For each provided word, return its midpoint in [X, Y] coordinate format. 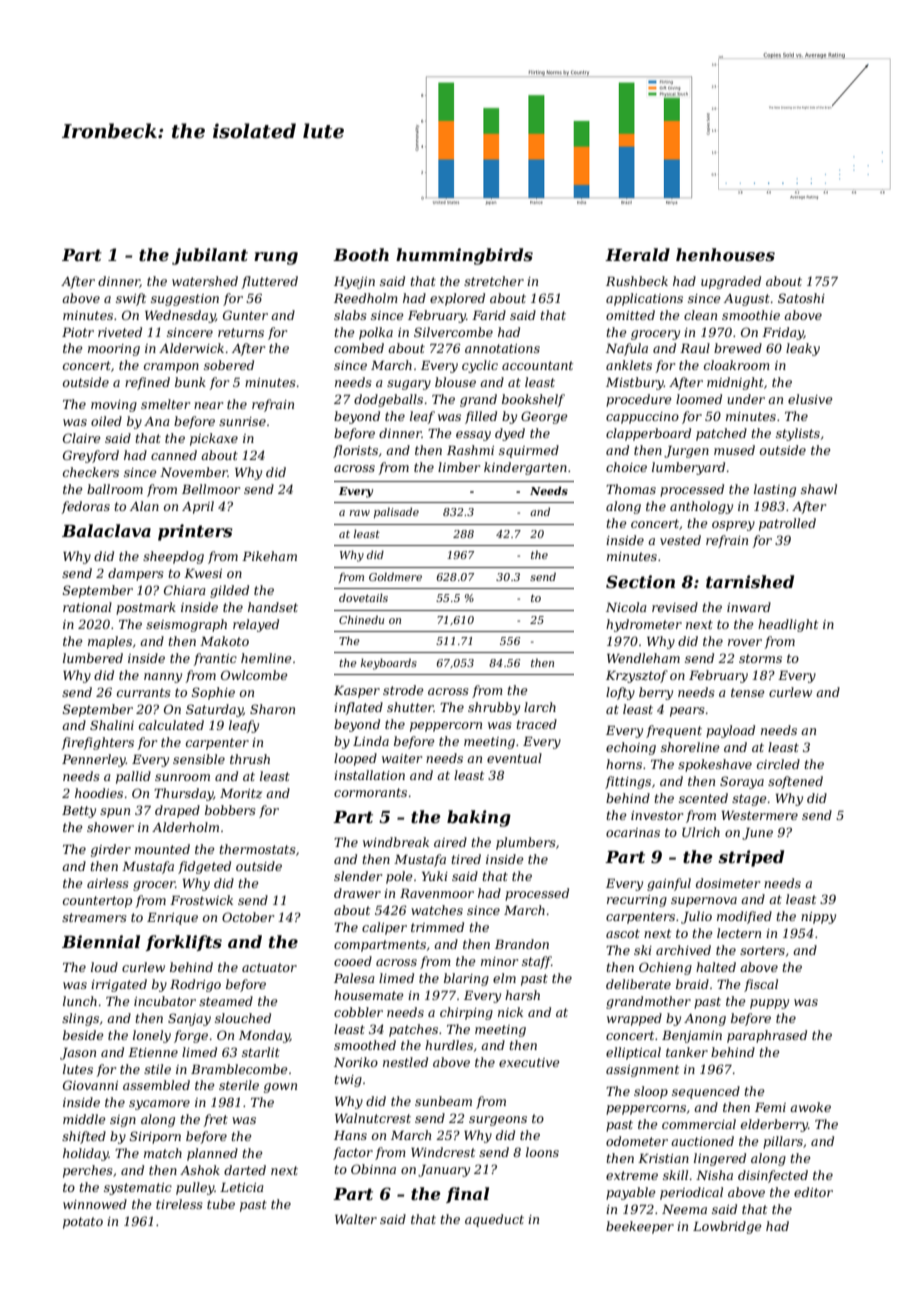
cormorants [370, 792]
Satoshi [801, 298]
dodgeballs [388, 400]
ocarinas [633, 832]
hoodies [99, 793]
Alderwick [191, 348]
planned [212, 1154]
